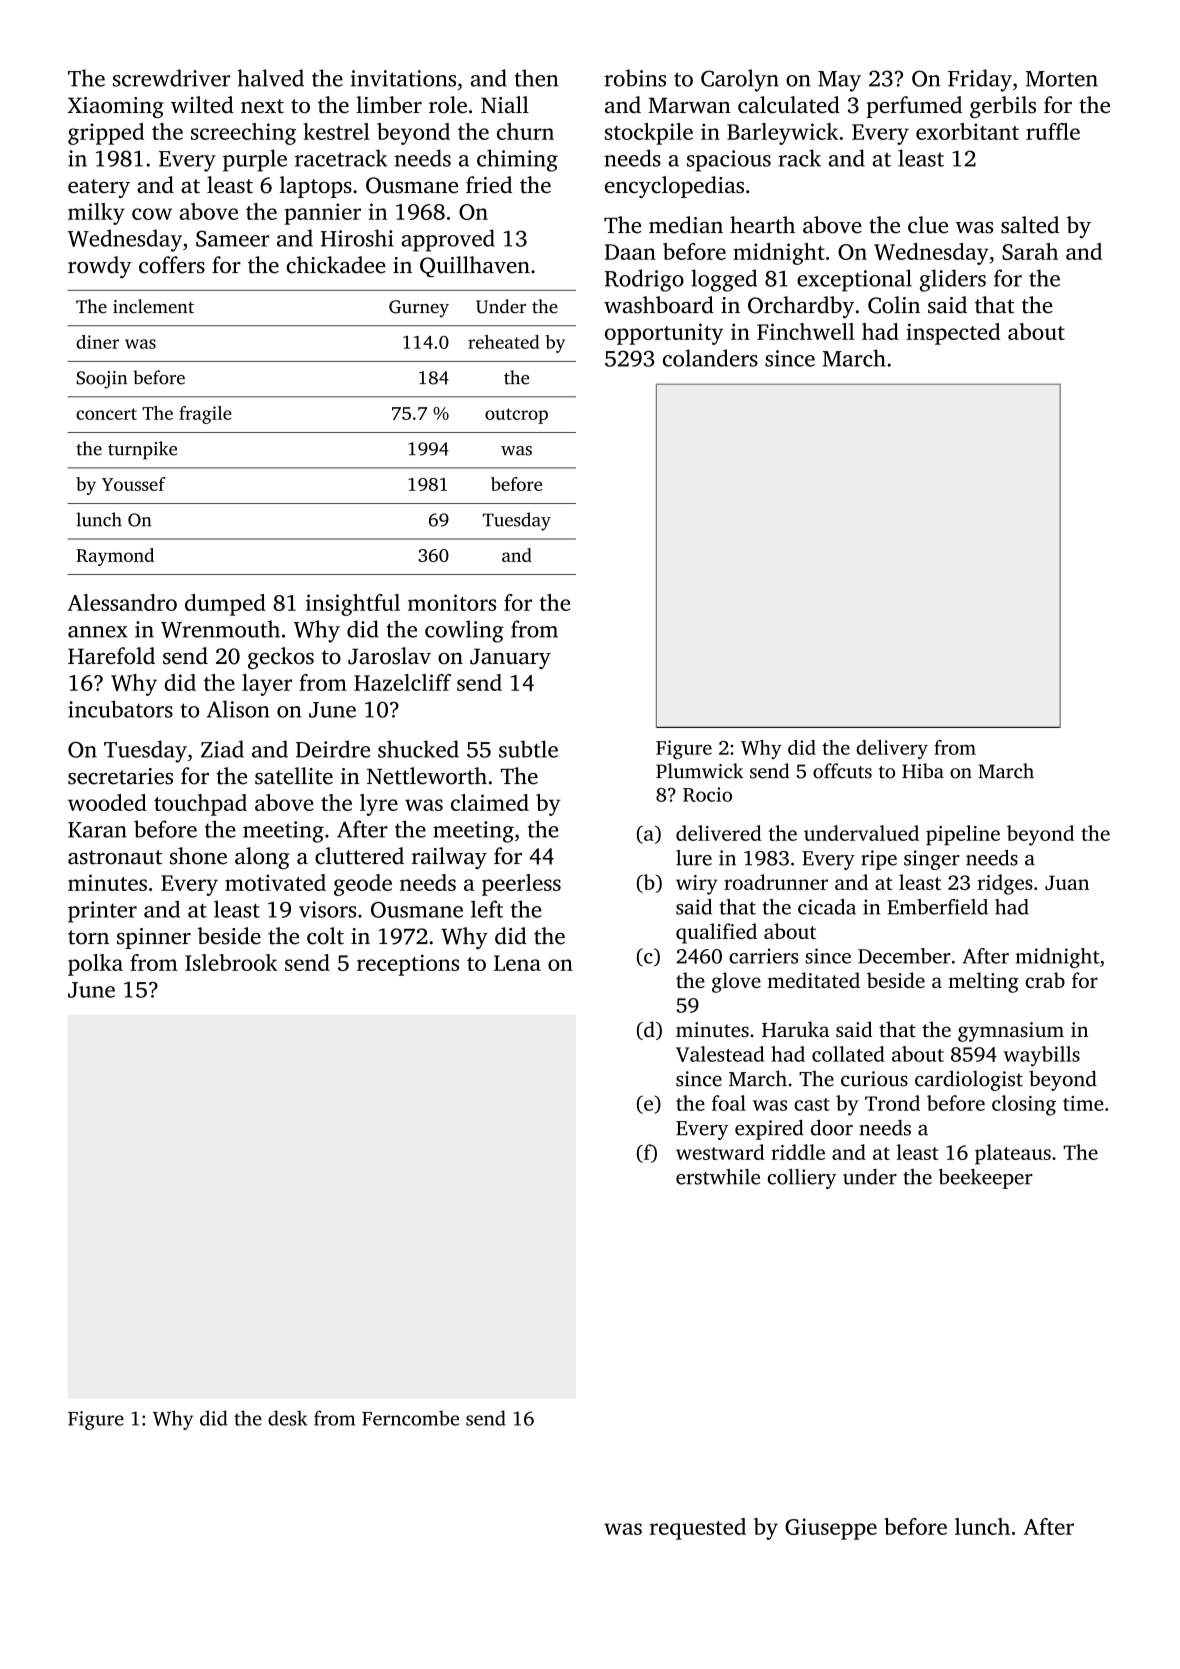  What do you see at coordinates (694, 858) in the document?
I see `lure` at bounding box center [694, 858].
